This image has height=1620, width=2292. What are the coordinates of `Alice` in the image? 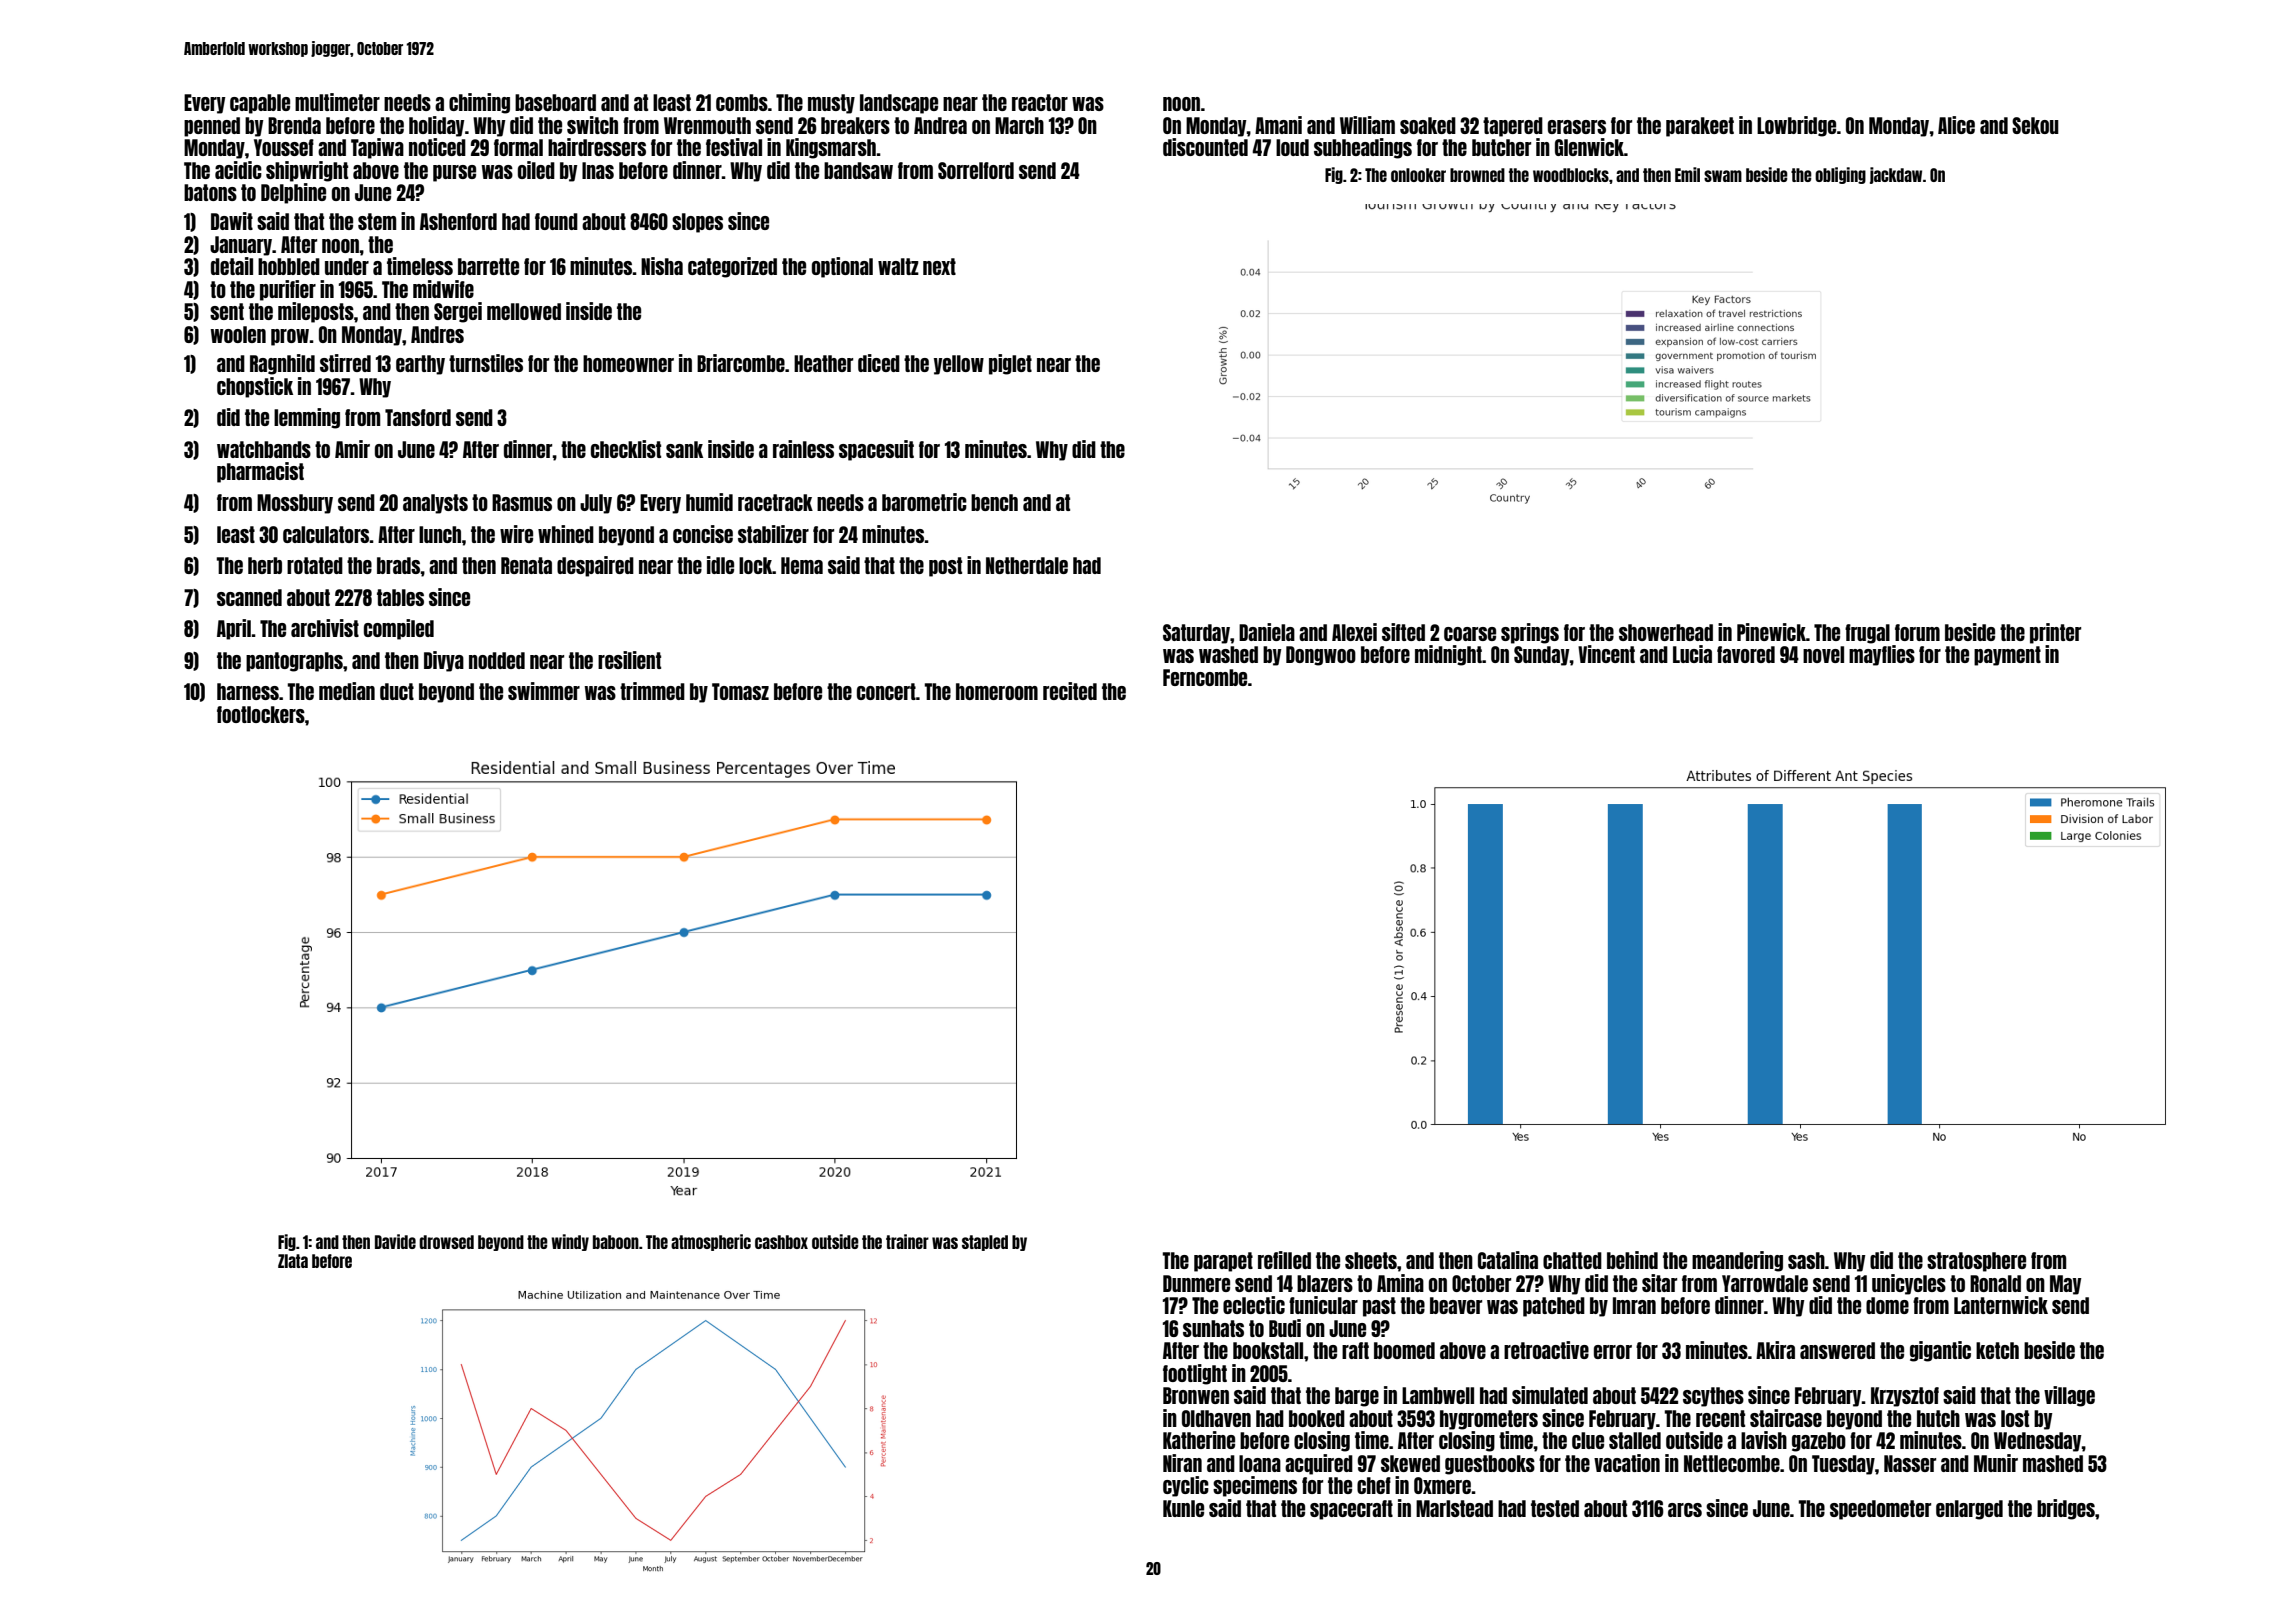 It's located at (1956, 125).
